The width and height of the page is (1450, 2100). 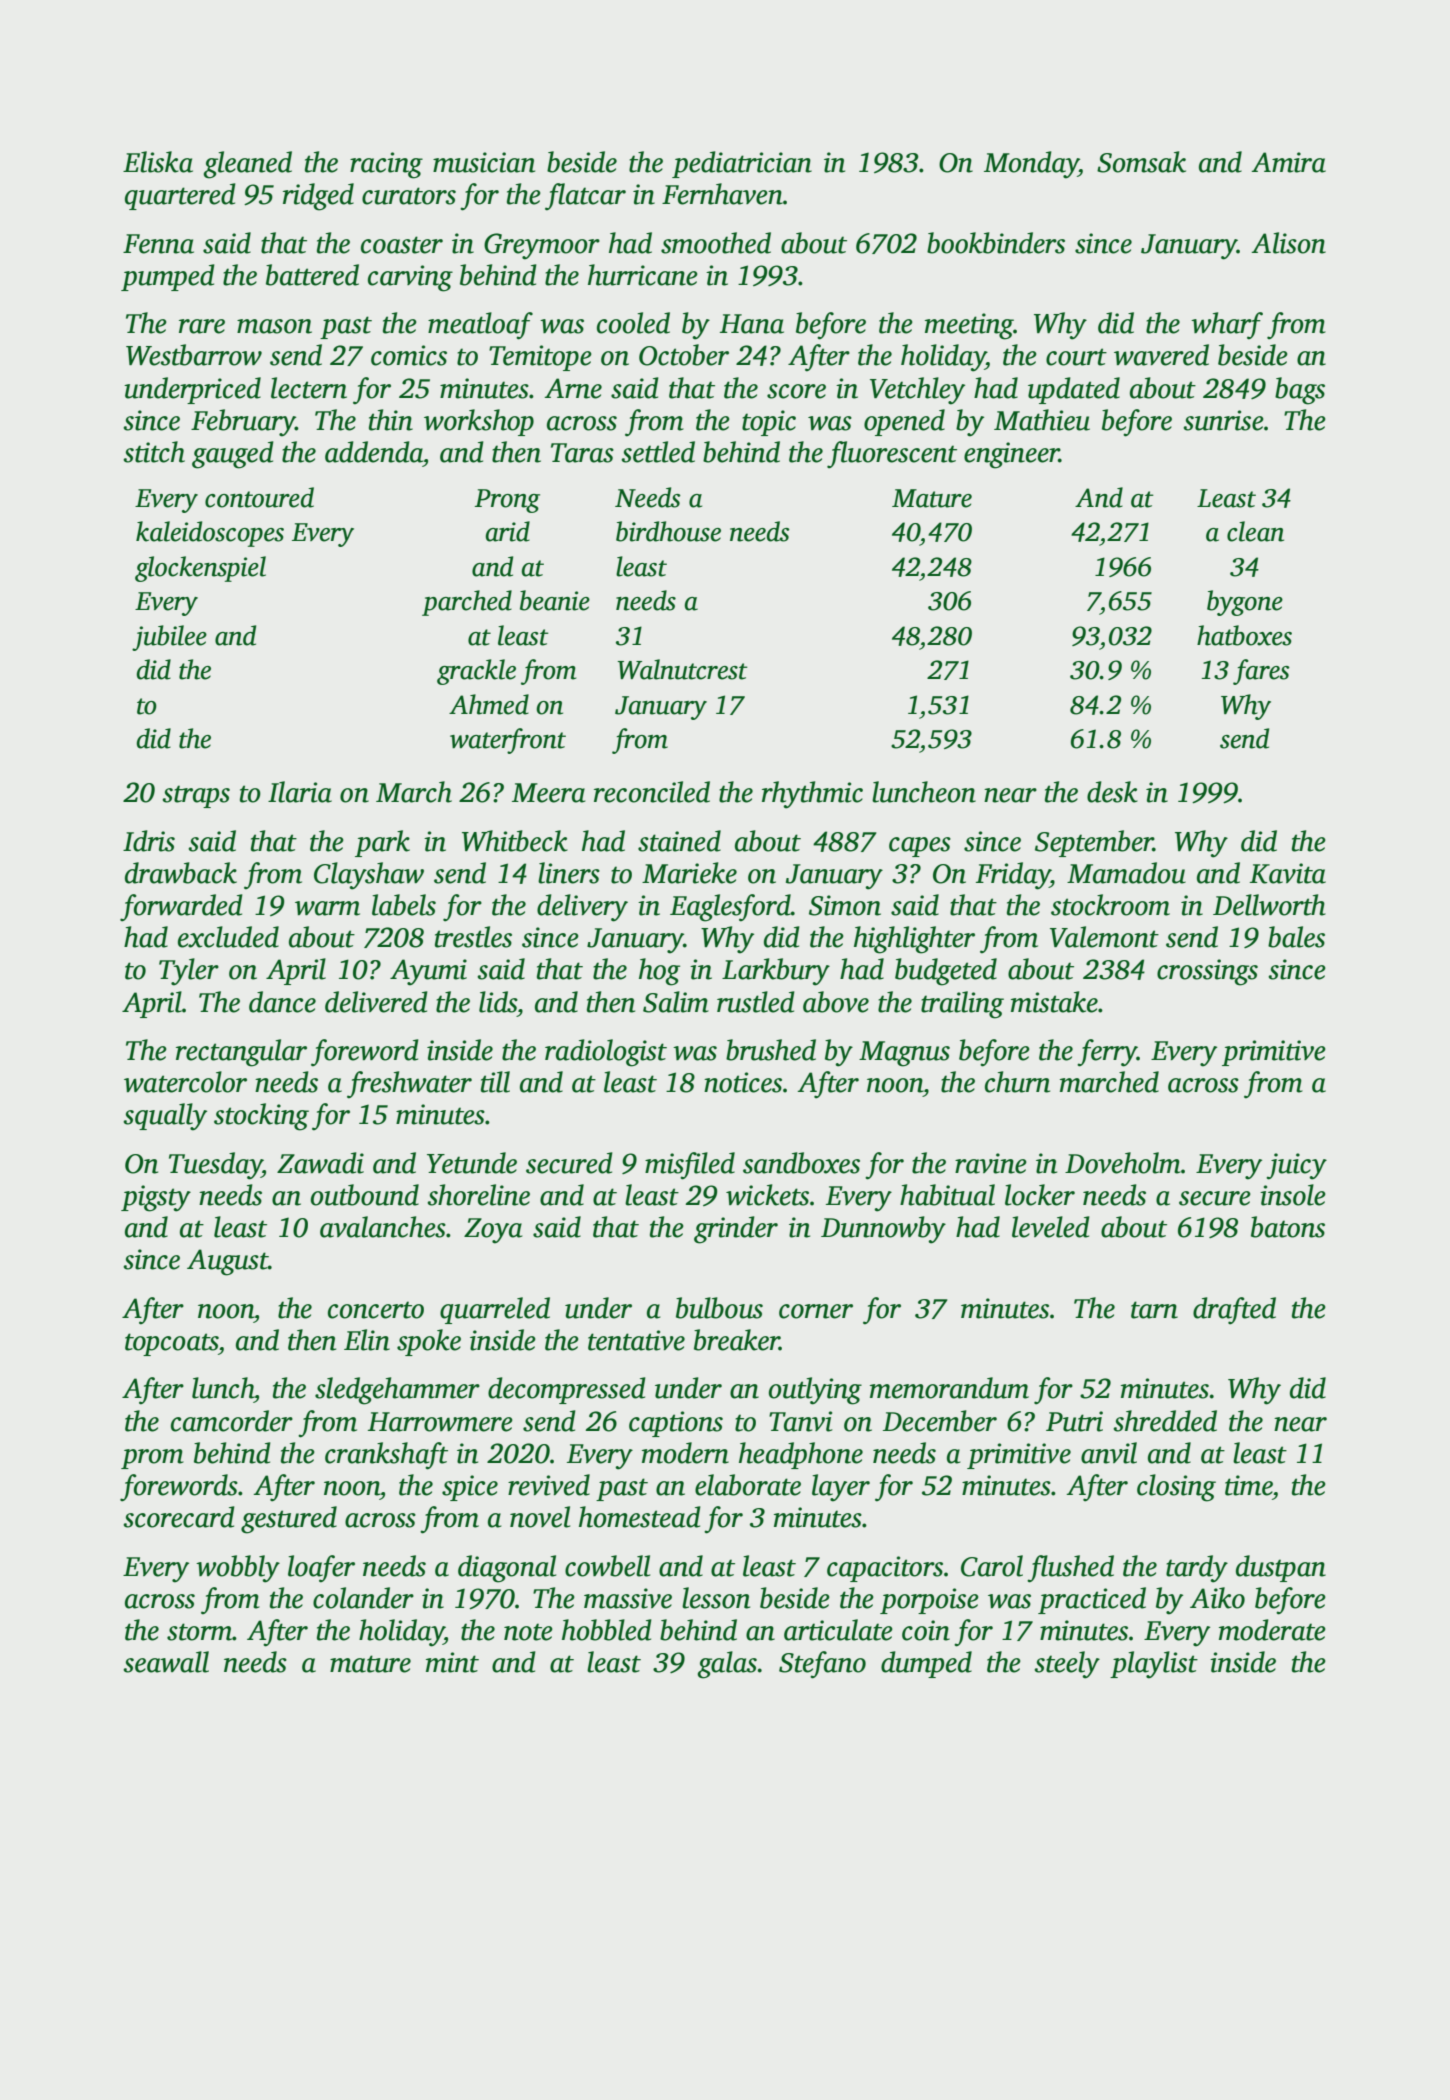 I want to click on freshwater, so click(x=409, y=1085).
